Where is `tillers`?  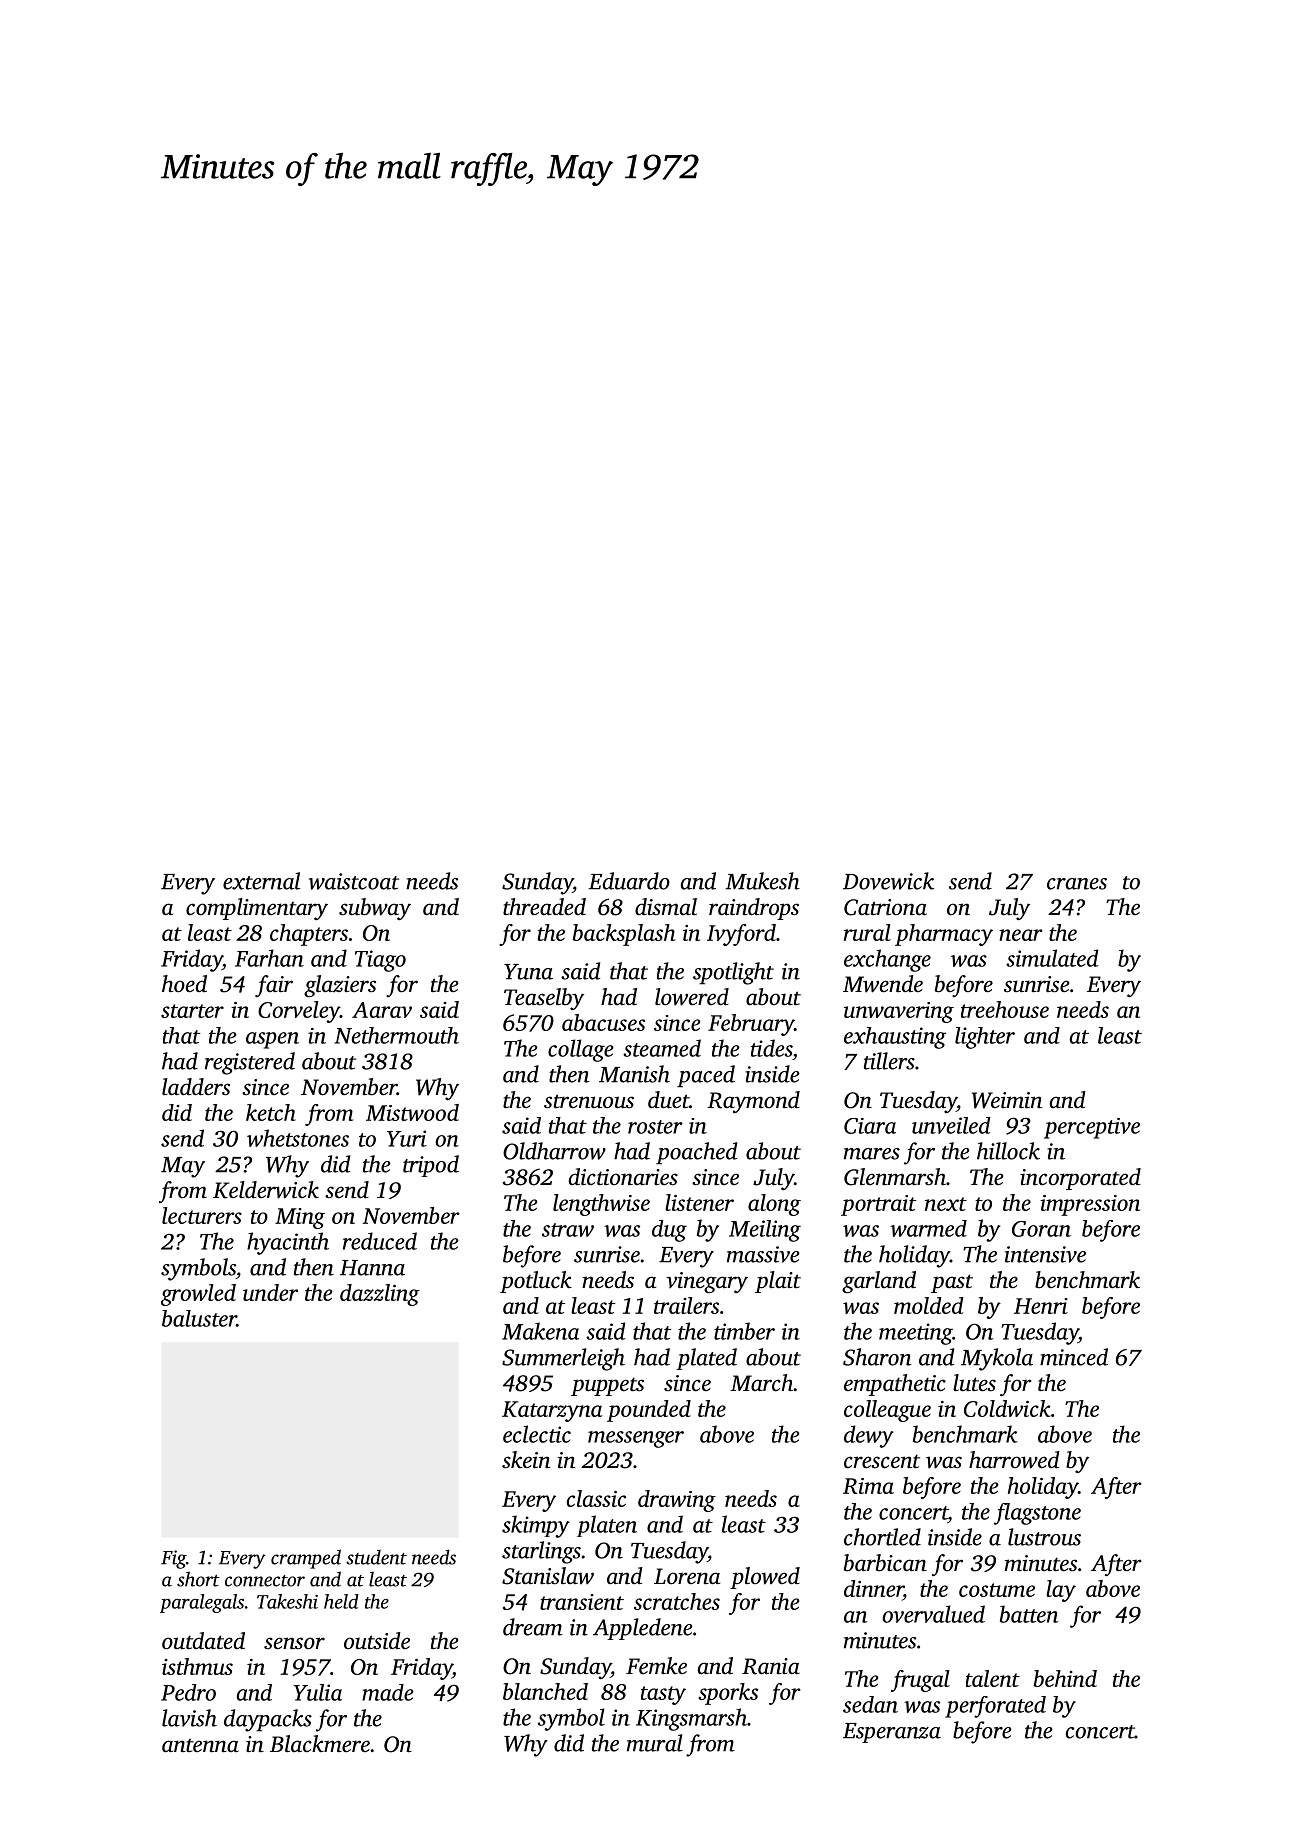
tillers is located at coordinates (889, 1061).
